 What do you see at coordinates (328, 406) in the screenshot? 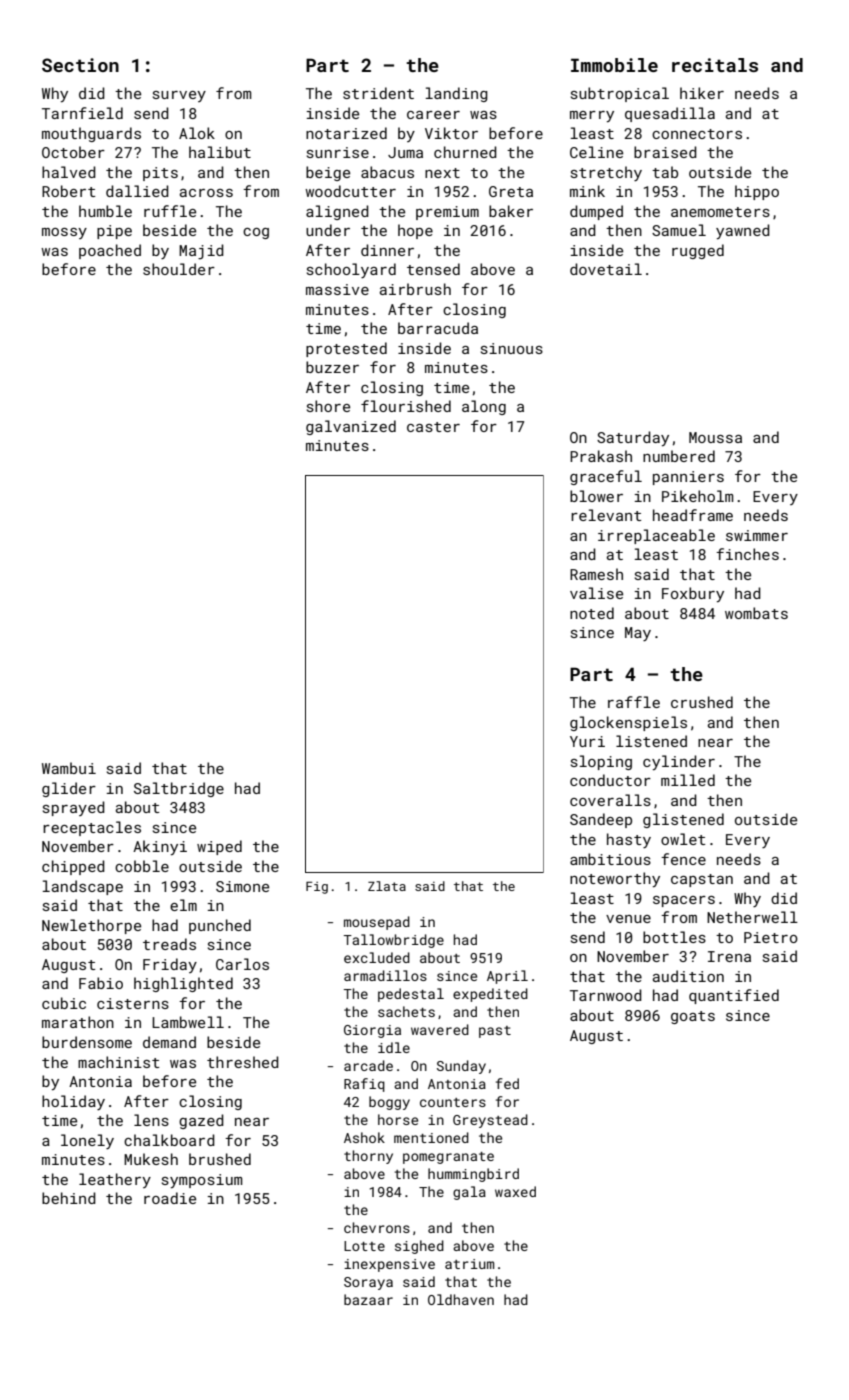
I see `shore` at bounding box center [328, 406].
